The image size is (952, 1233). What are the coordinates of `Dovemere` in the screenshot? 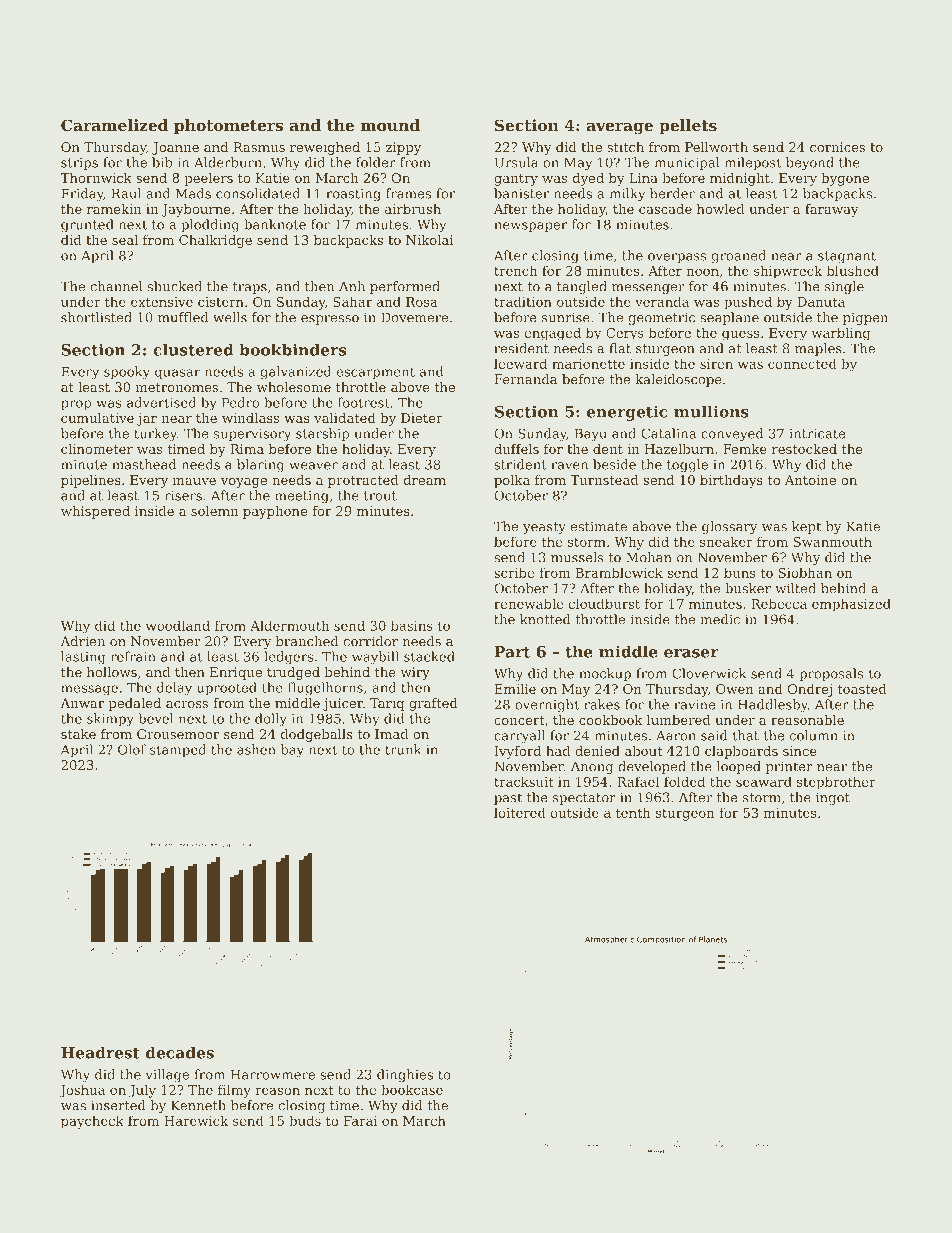 It's located at (414, 317).
